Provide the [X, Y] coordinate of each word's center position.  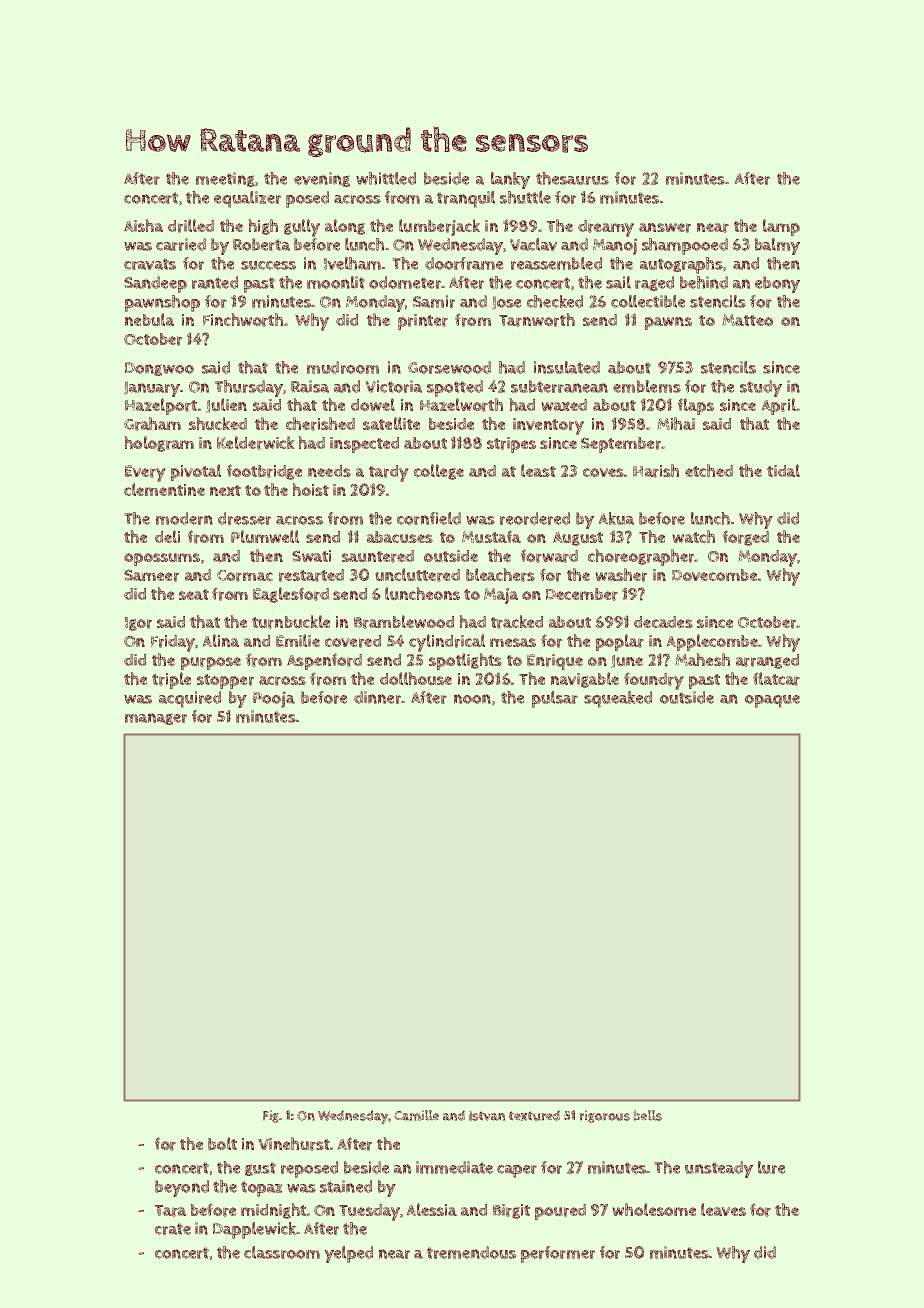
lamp [781, 227]
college [439, 472]
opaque [772, 701]
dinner [377, 697]
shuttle [525, 197]
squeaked [618, 699]
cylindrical [447, 643]
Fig [271, 1116]
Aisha [143, 225]
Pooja [274, 699]
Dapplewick [255, 1230]
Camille [416, 1115]
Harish [656, 471]
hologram [159, 444]
